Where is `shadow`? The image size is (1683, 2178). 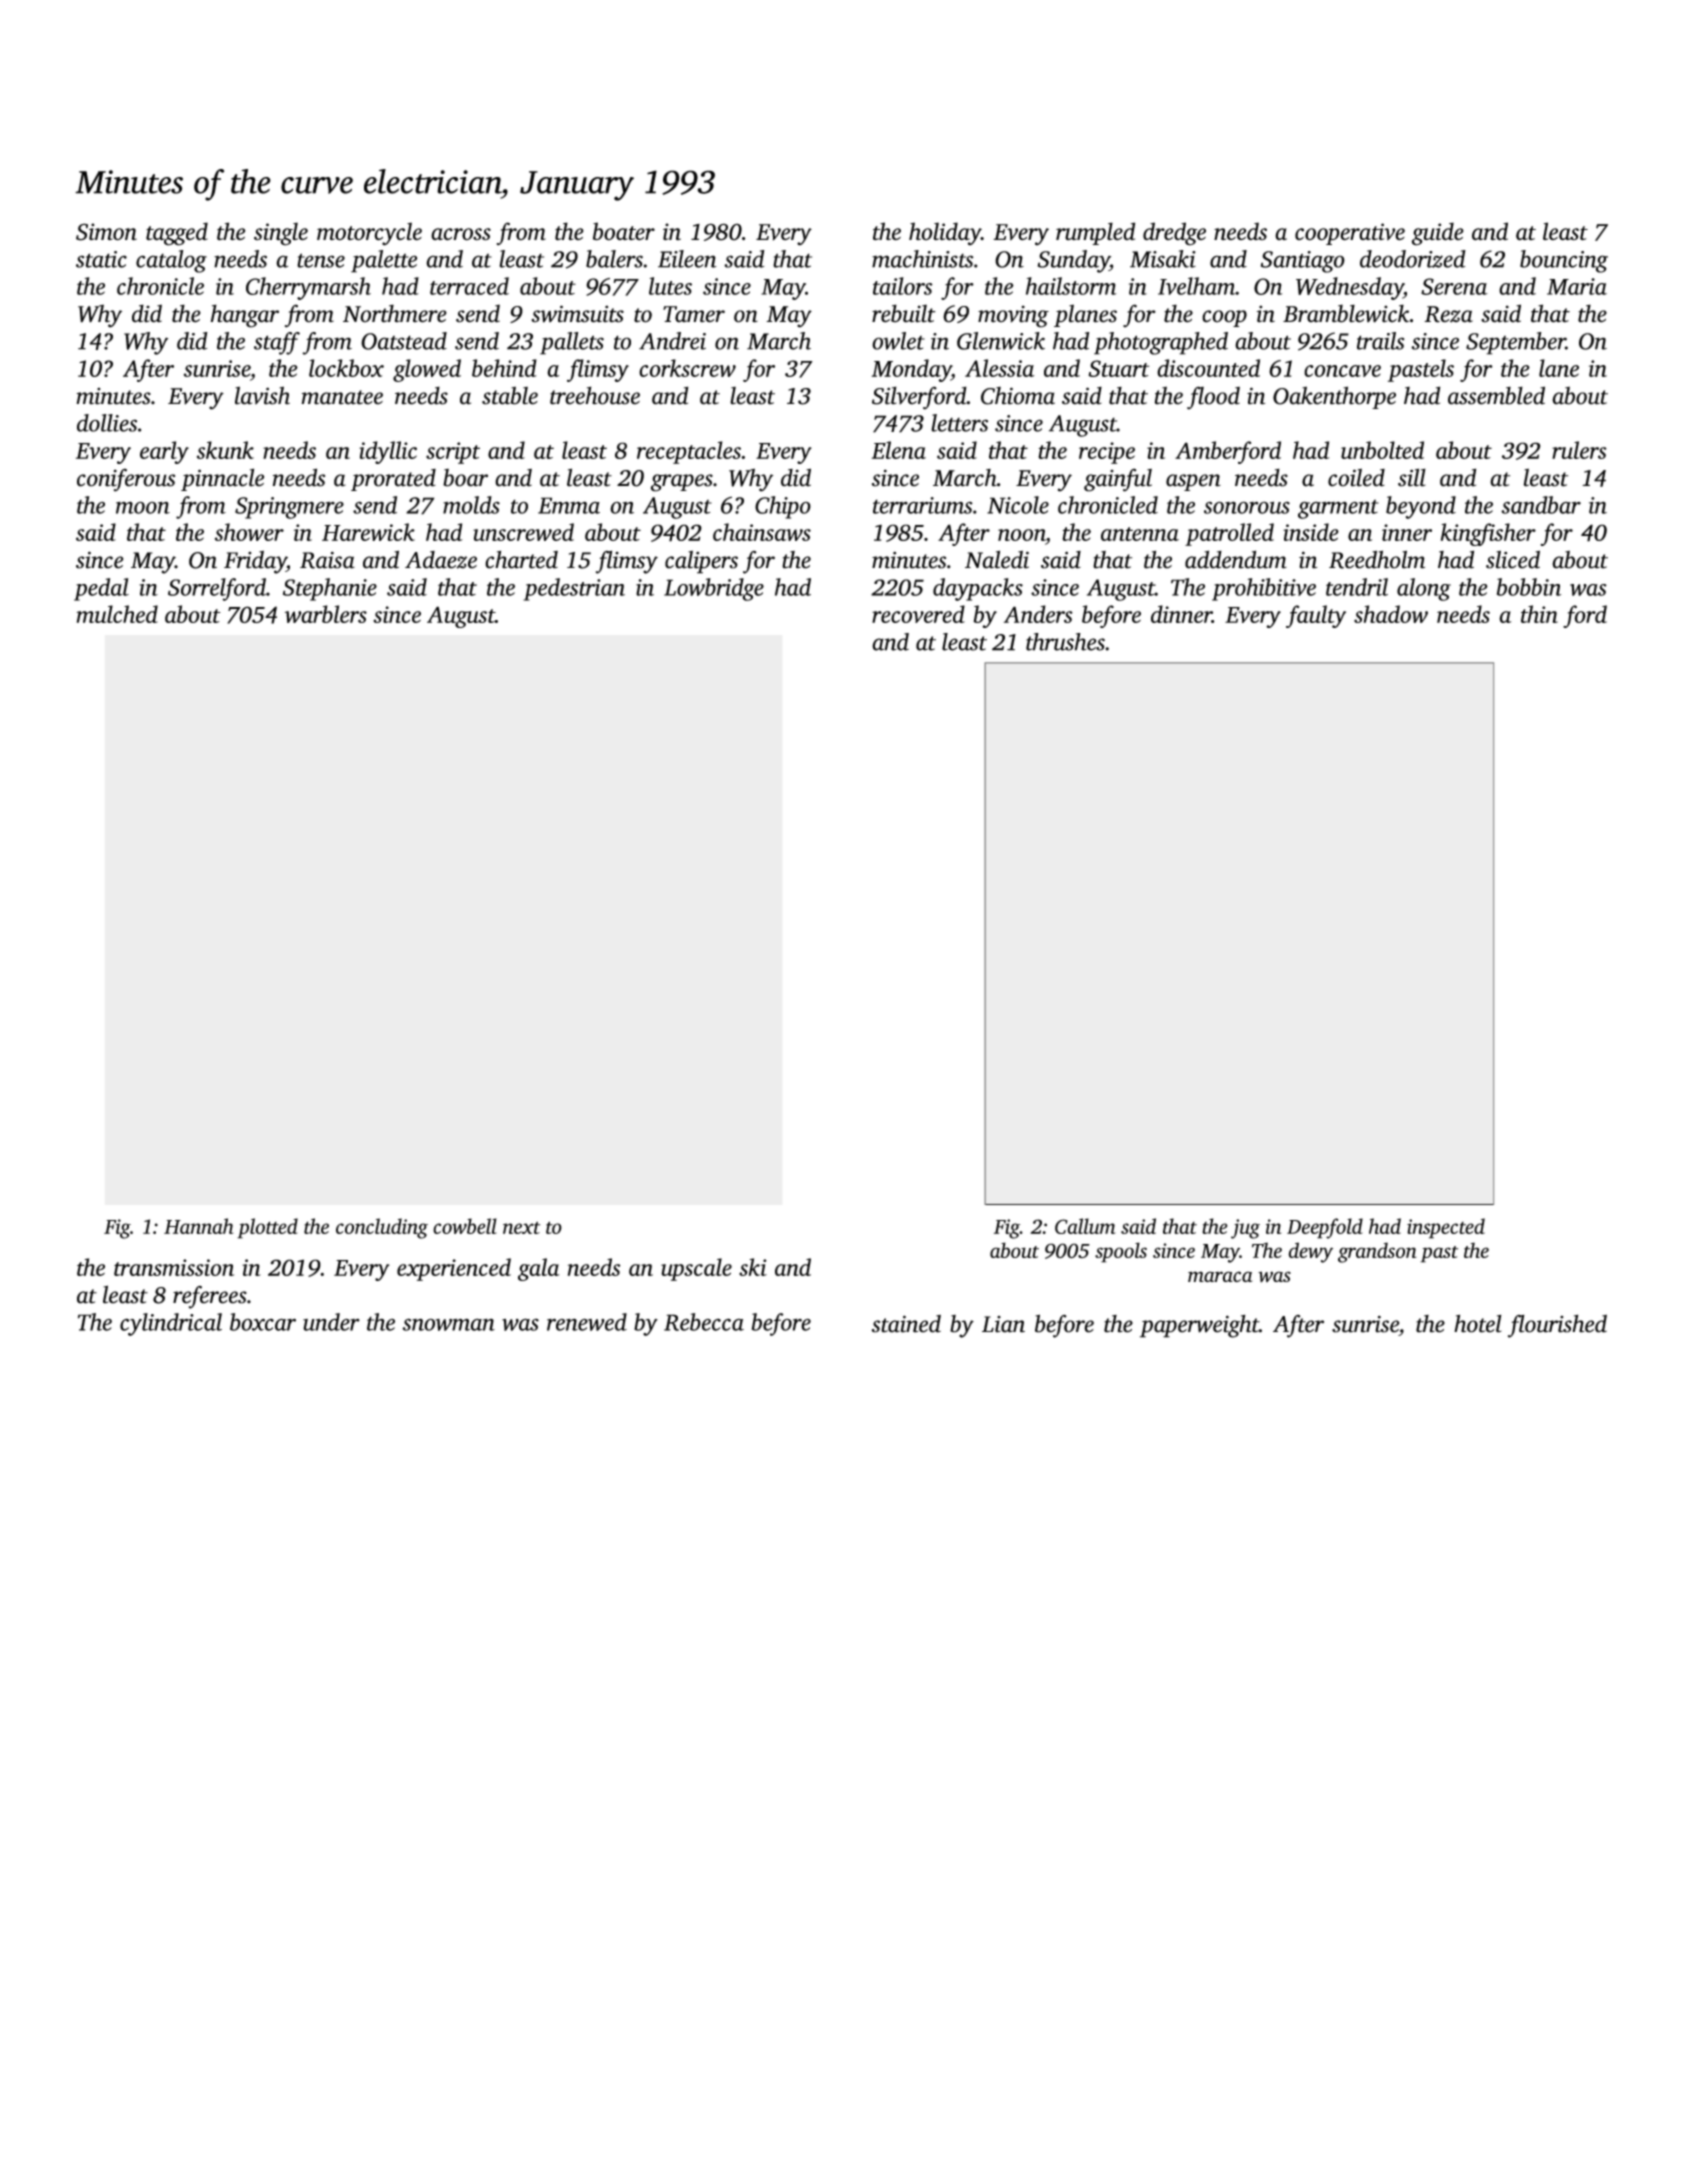 shadow is located at coordinates (1391, 614).
